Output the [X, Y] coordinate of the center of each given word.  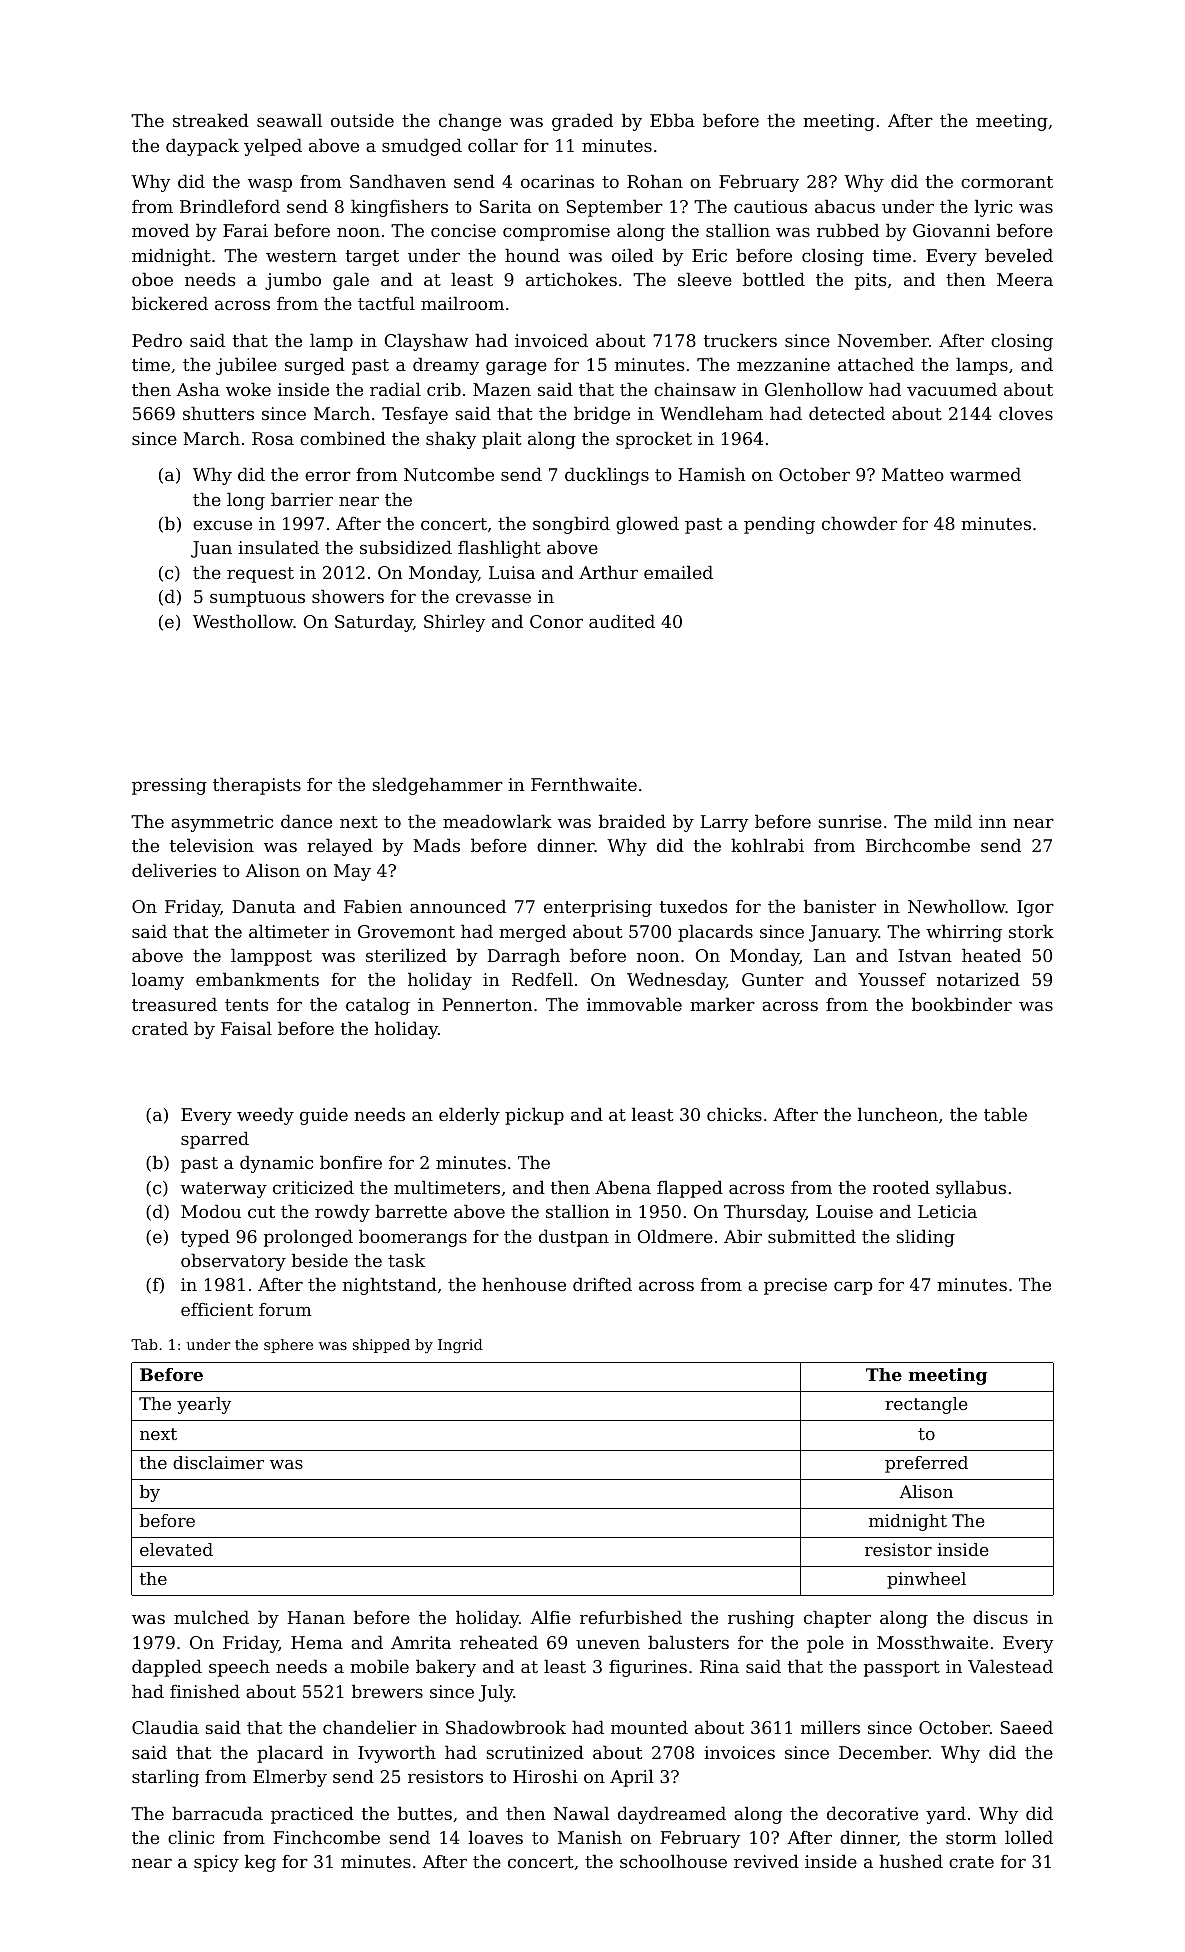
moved [160, 230]
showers [348, 596]
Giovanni [951, 230]
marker [722, 1004]
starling [165, 1778]
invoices [739, 1752]
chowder [859, 523]
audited [622, 621]
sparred [215, 1140]
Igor [1035, 908]
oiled [633, 255]
